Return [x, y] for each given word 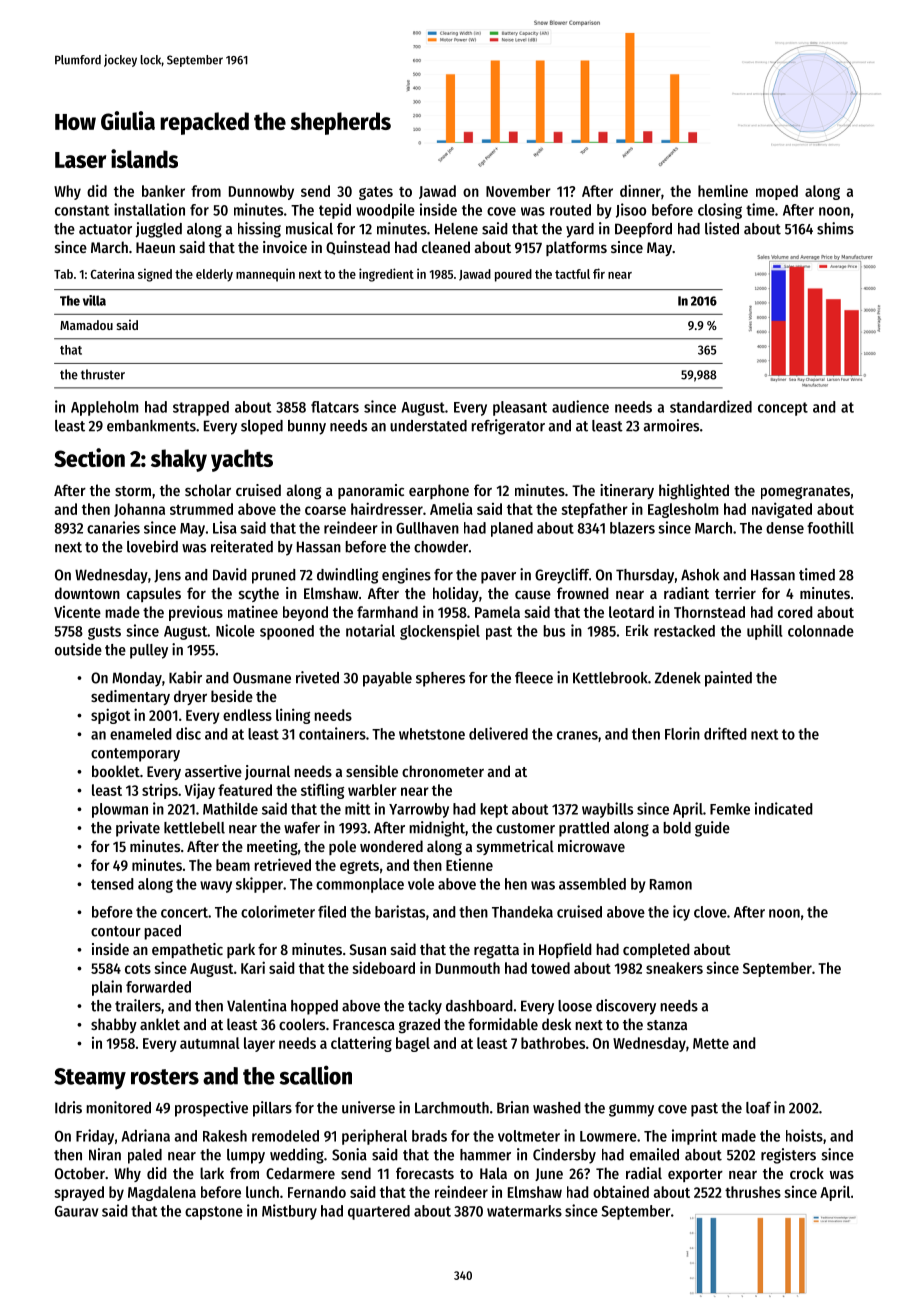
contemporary [135, 755]
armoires [671, 425]
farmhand [387, 612]
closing [720, 211]
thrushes [753, 1192]
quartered [379, 1212]
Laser [80, 160]
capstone [214, 1213]
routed [570, 210]
